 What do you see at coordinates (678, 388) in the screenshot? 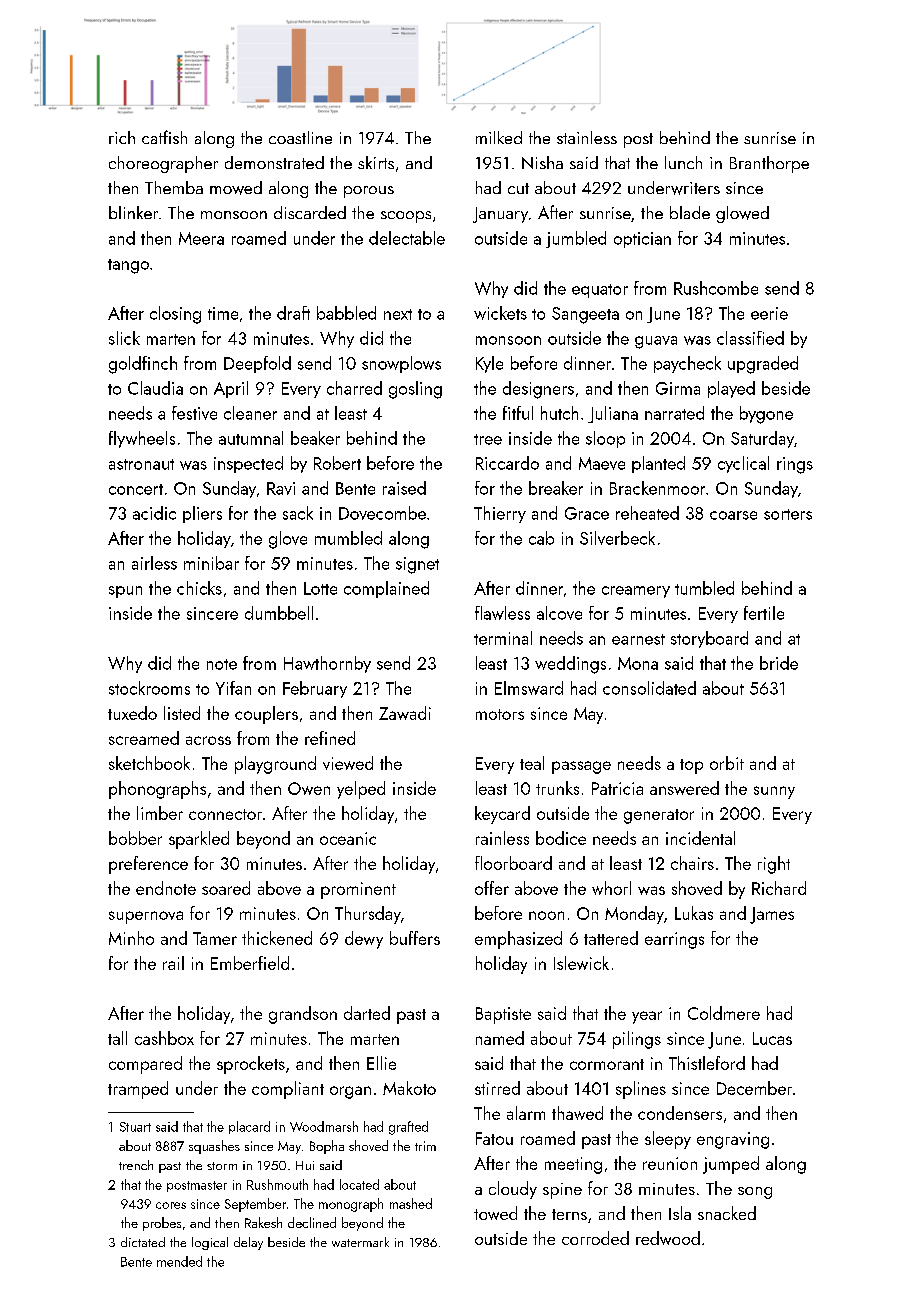
I see `Girma` at bounding box center [678, 388].
